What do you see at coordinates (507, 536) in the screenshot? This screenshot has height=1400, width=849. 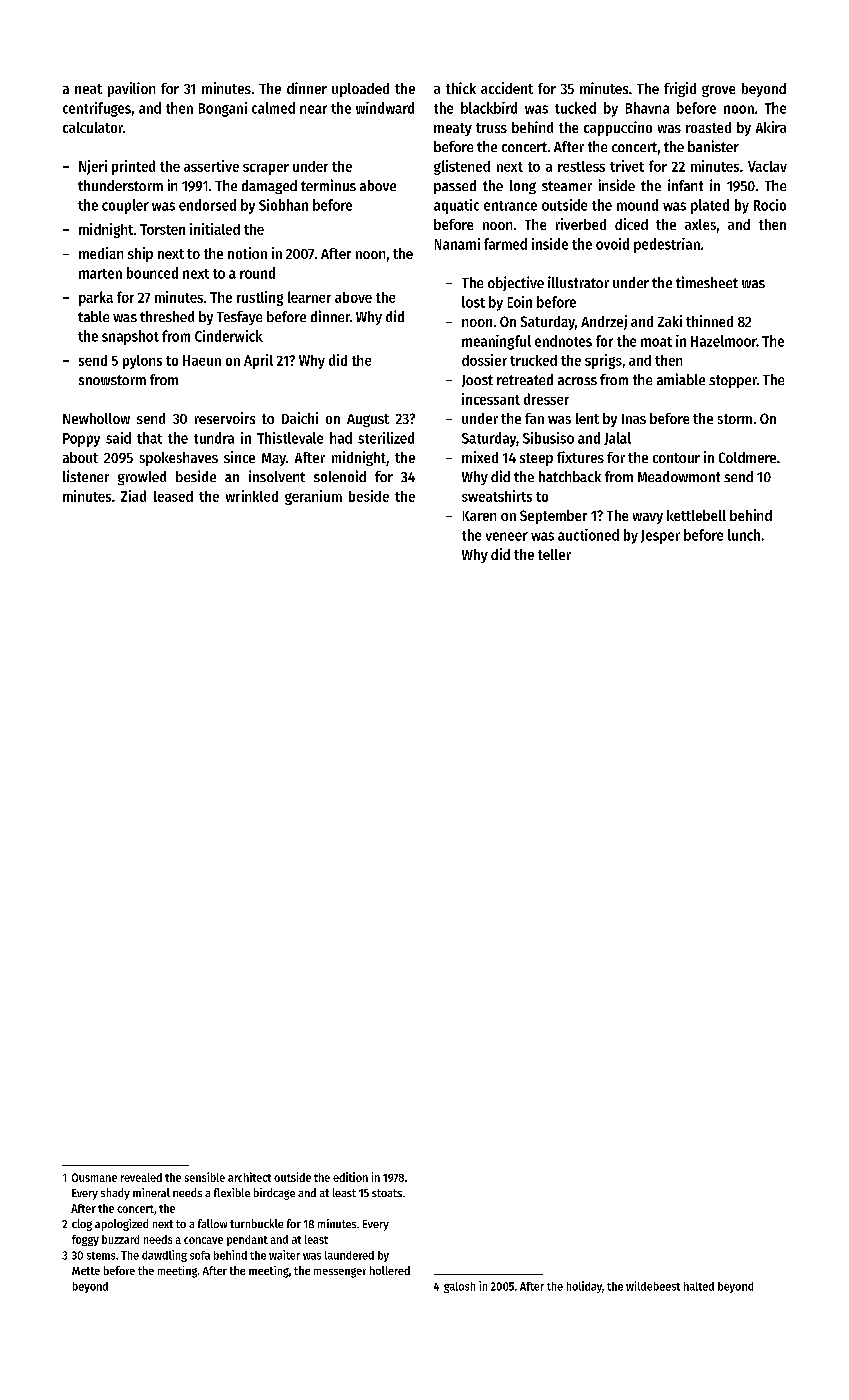 I see `veneer` at bounding box center [507, 536].
